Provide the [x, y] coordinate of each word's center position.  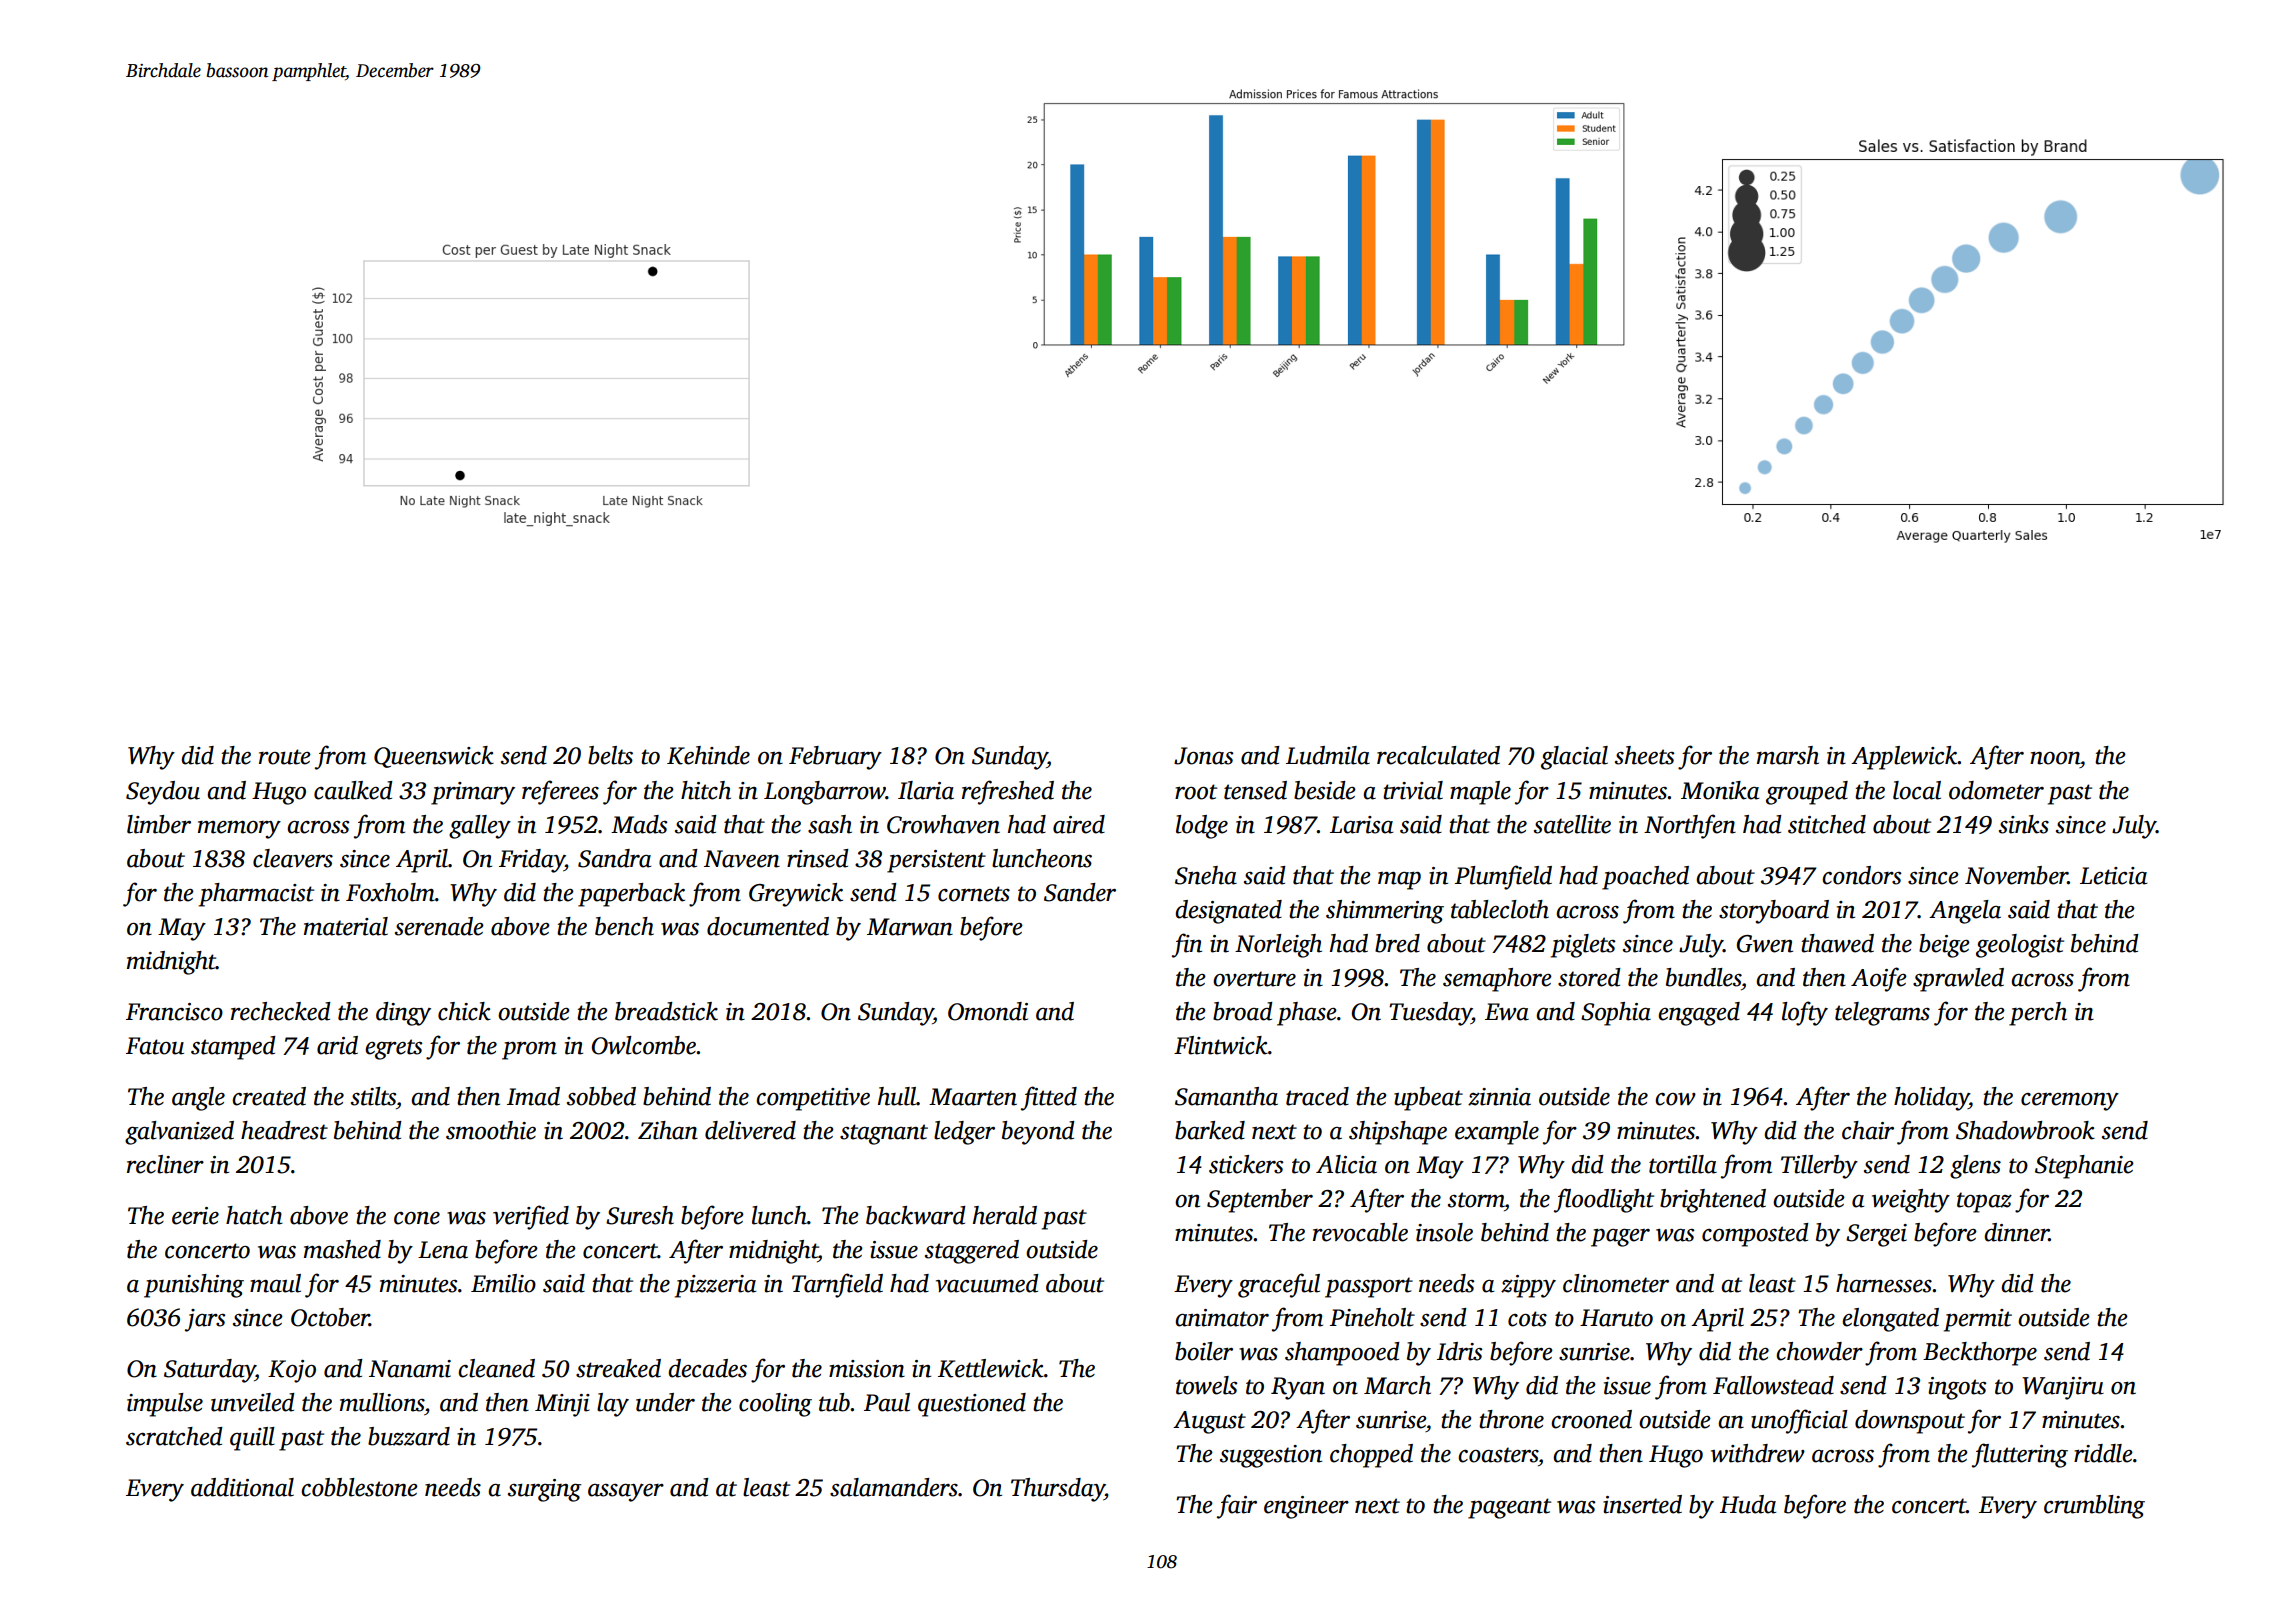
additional [242, 1487]
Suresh [640, 1215]
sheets [1644, 755]
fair [1237, 1506]
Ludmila [1328, 755]
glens [1975, 1167]
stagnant [884, 1134]
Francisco [174, 1012]
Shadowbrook [2025, 1130]
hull [897, 1096]
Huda [1748, 1504]
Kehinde [708, 755]
